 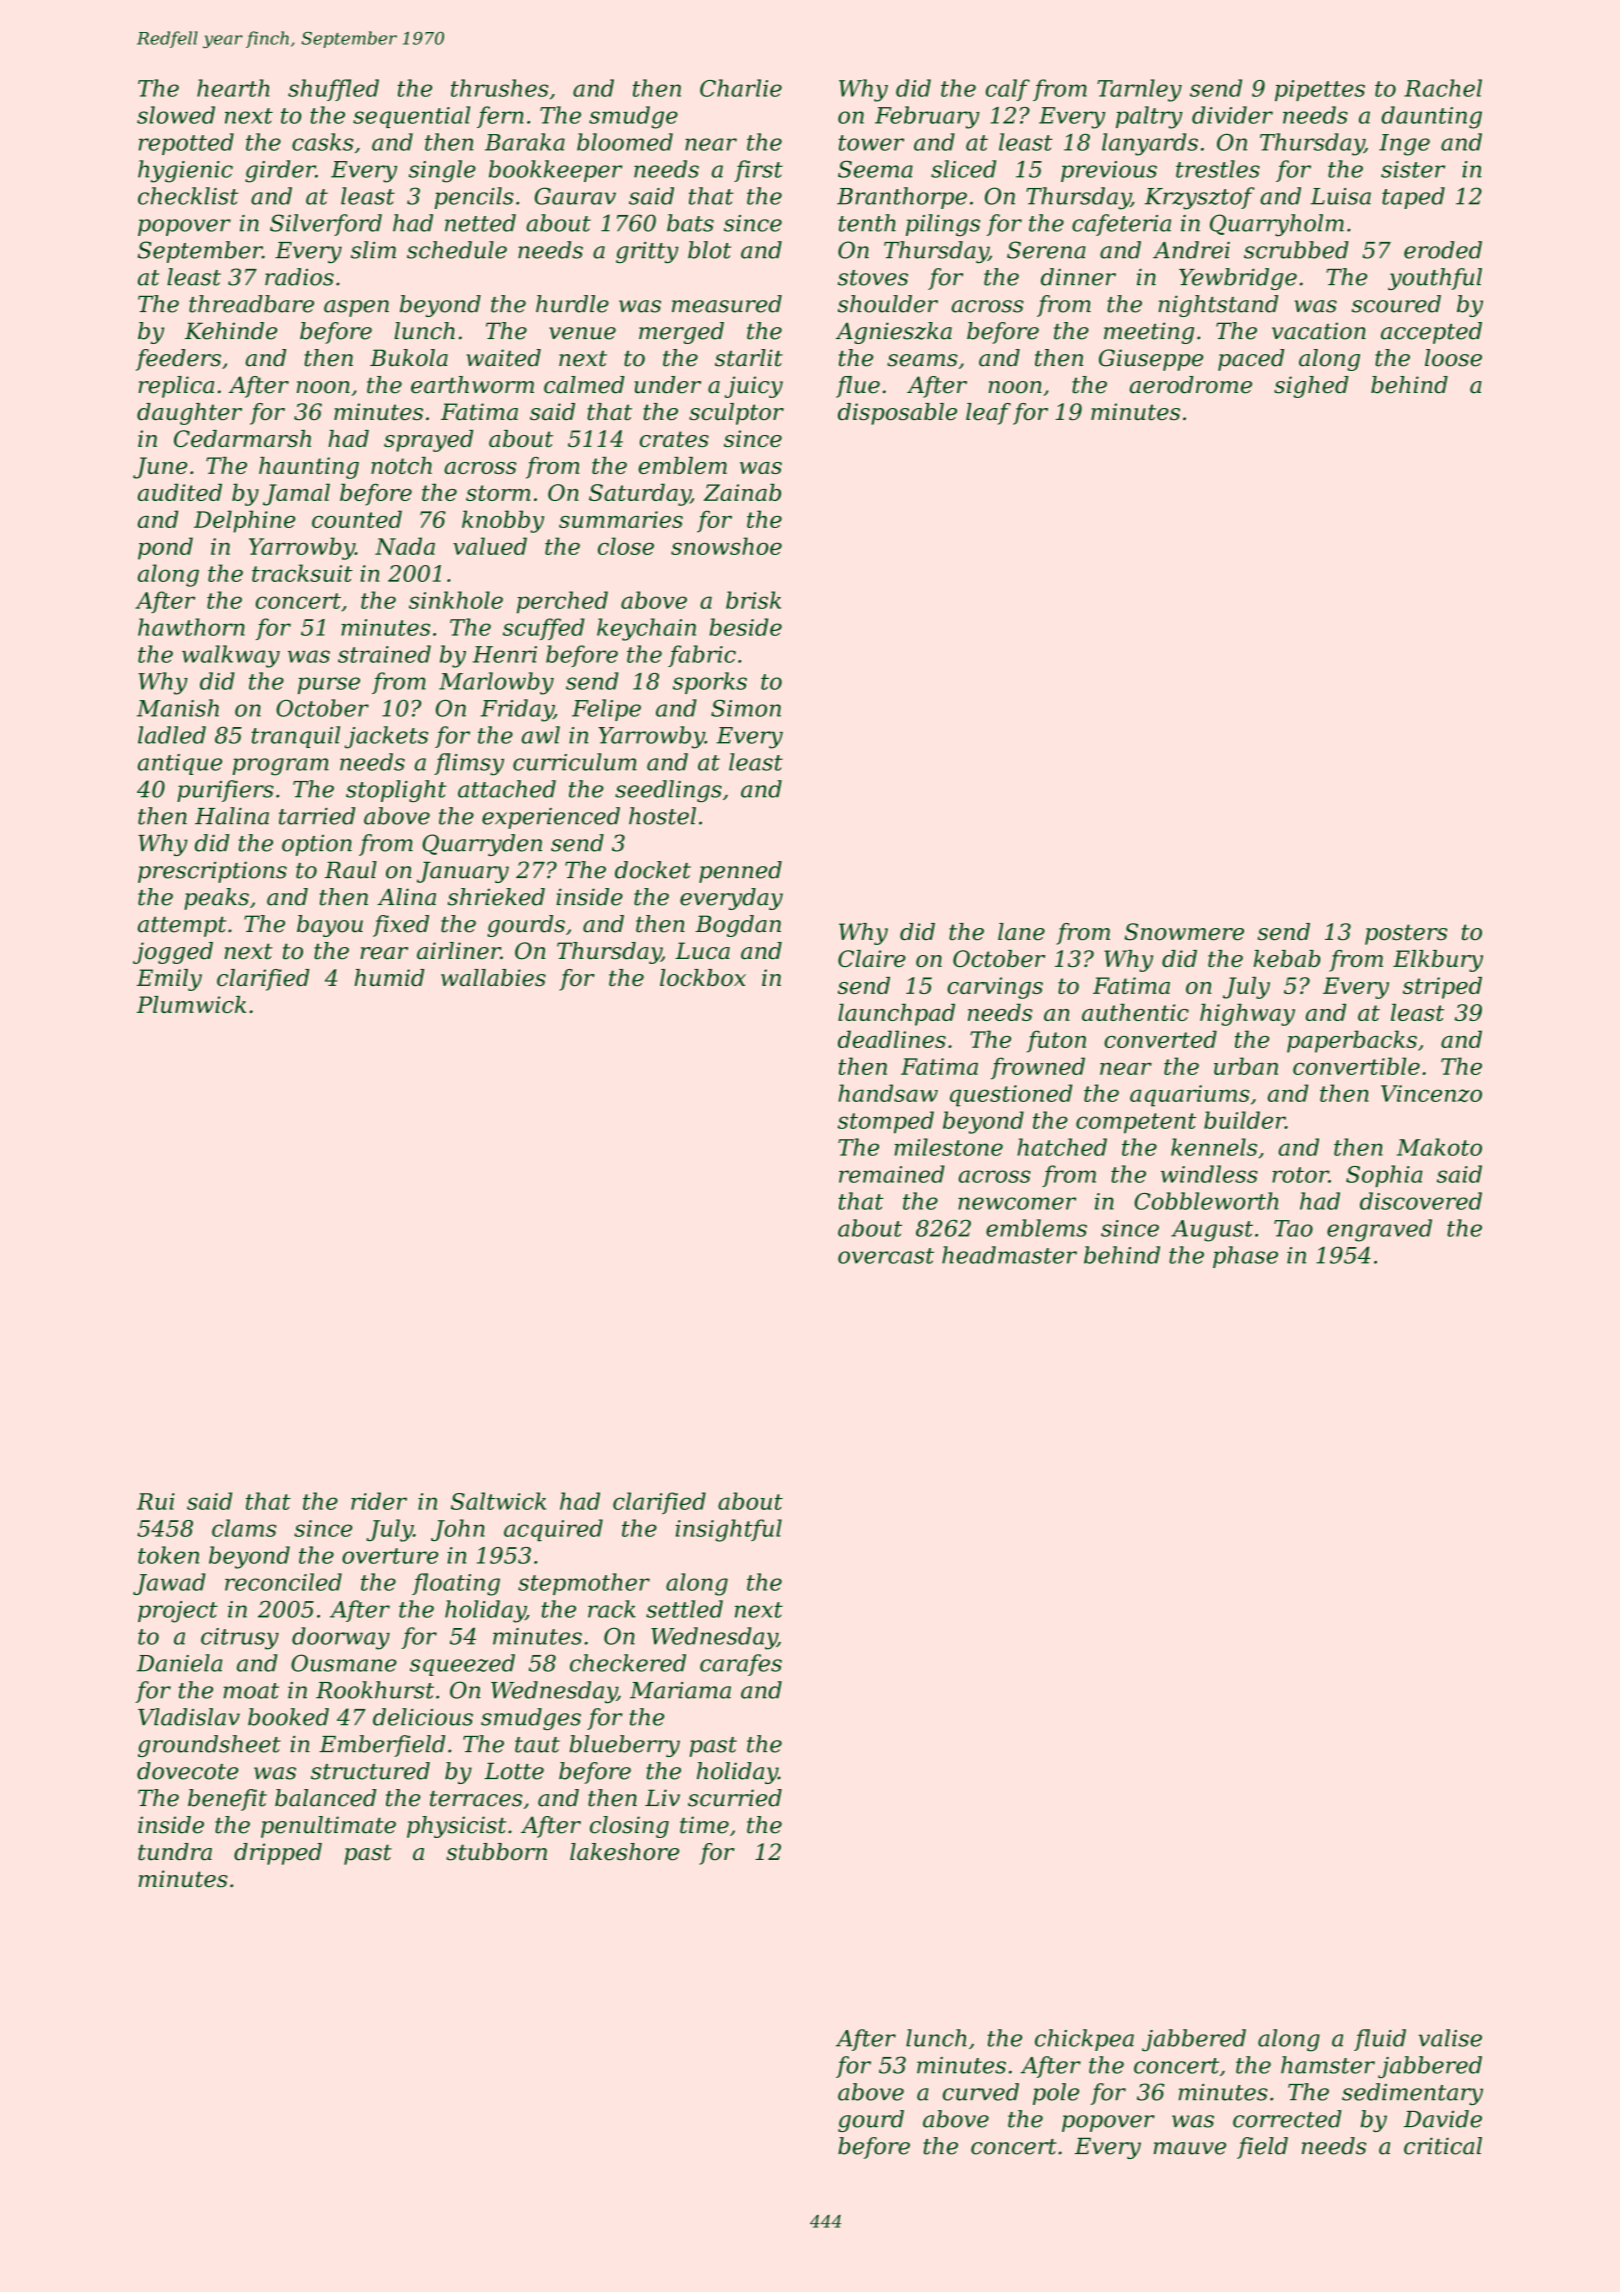 What do you see at coordinates (168, 1555) in the document?
I see `token` at bounding box center [168, 1555].
